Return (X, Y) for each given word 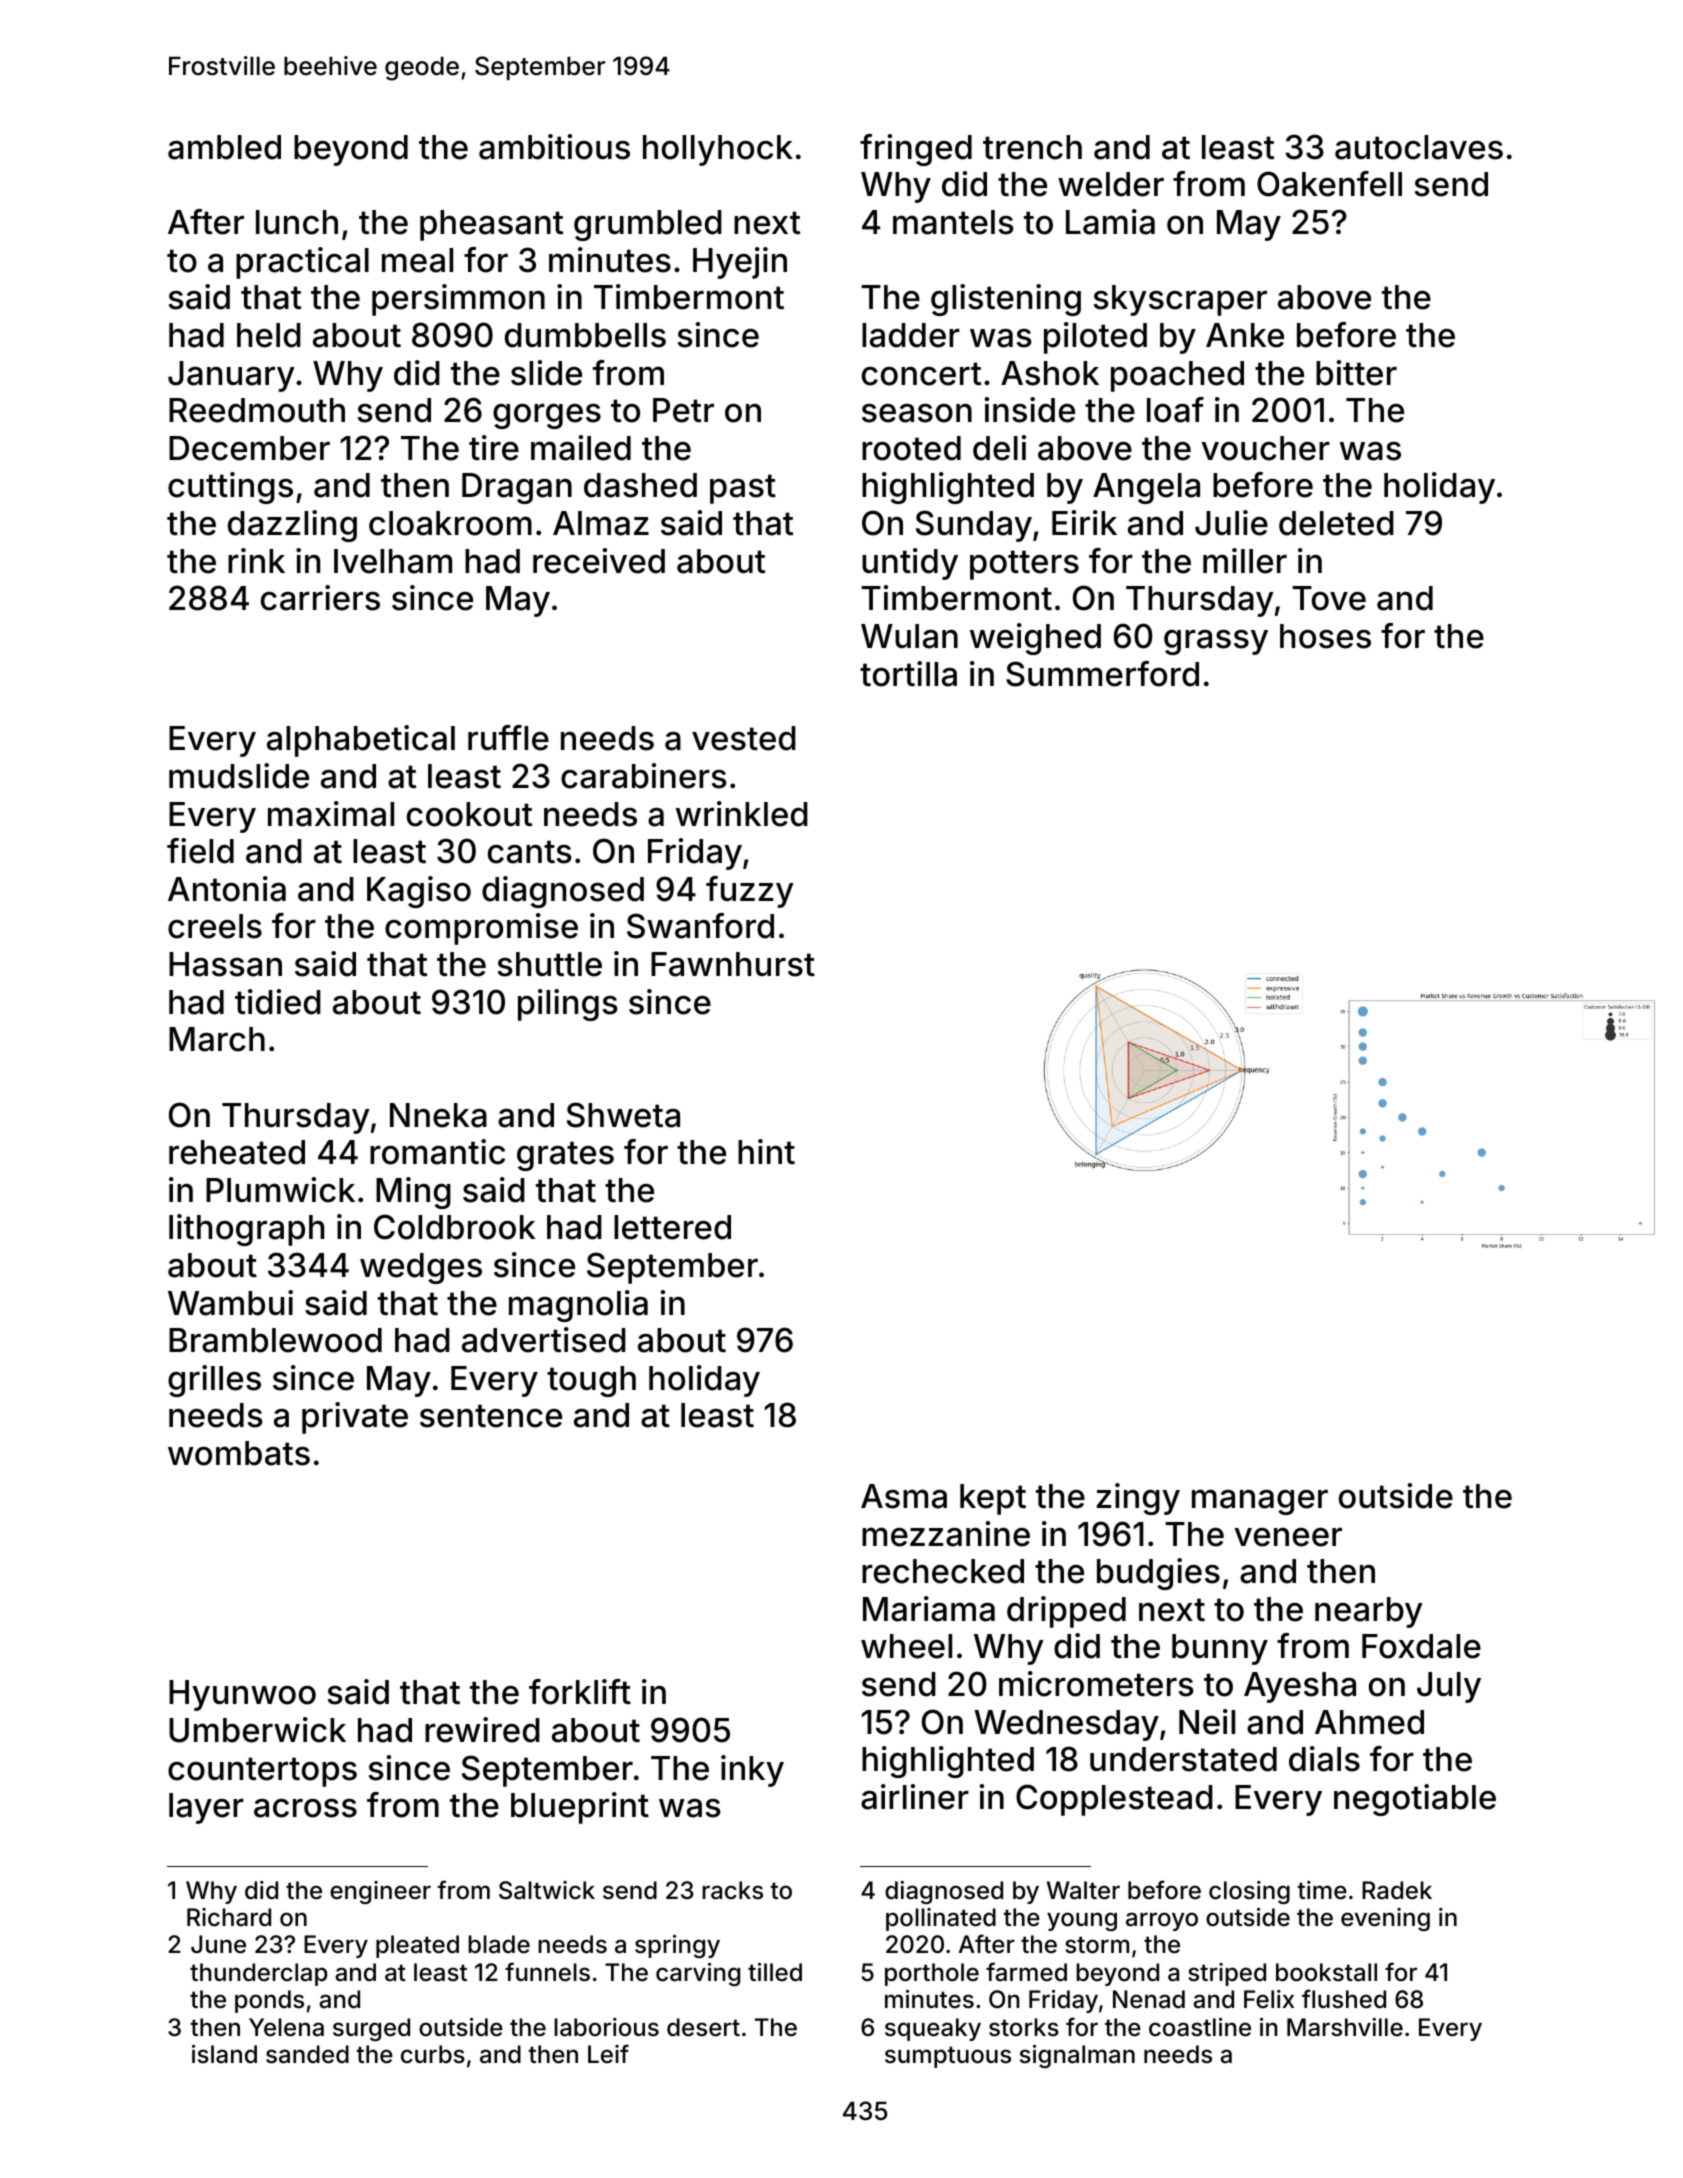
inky (752, 1771)
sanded (307, 2054)
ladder (911, 335)
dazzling (292, 526)
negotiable (1415, 1800)
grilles (214, 1381)
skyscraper (1180, 300)
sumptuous (948, 2057)
